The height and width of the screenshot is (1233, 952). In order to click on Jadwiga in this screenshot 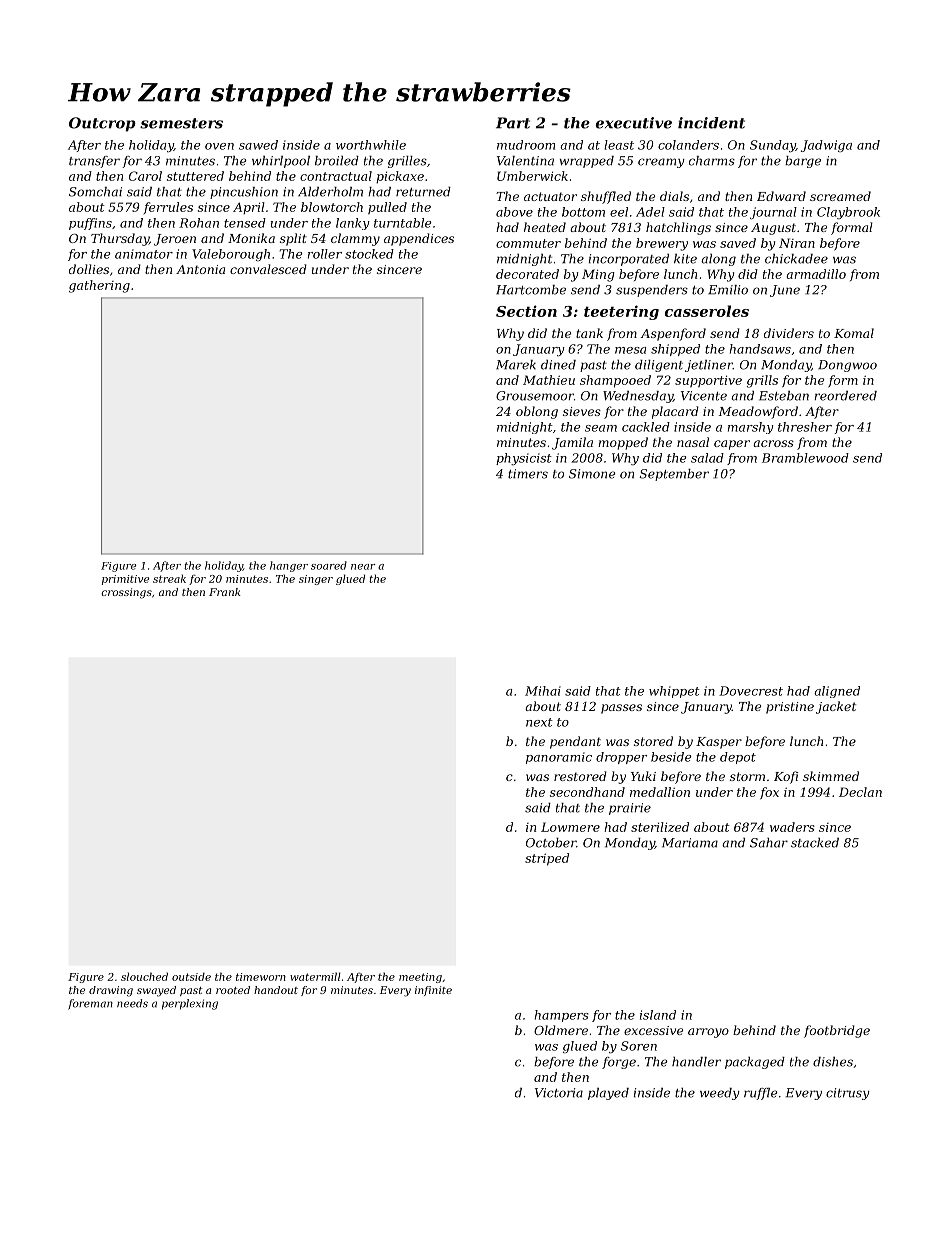, I will do `click(826, 146)`.
